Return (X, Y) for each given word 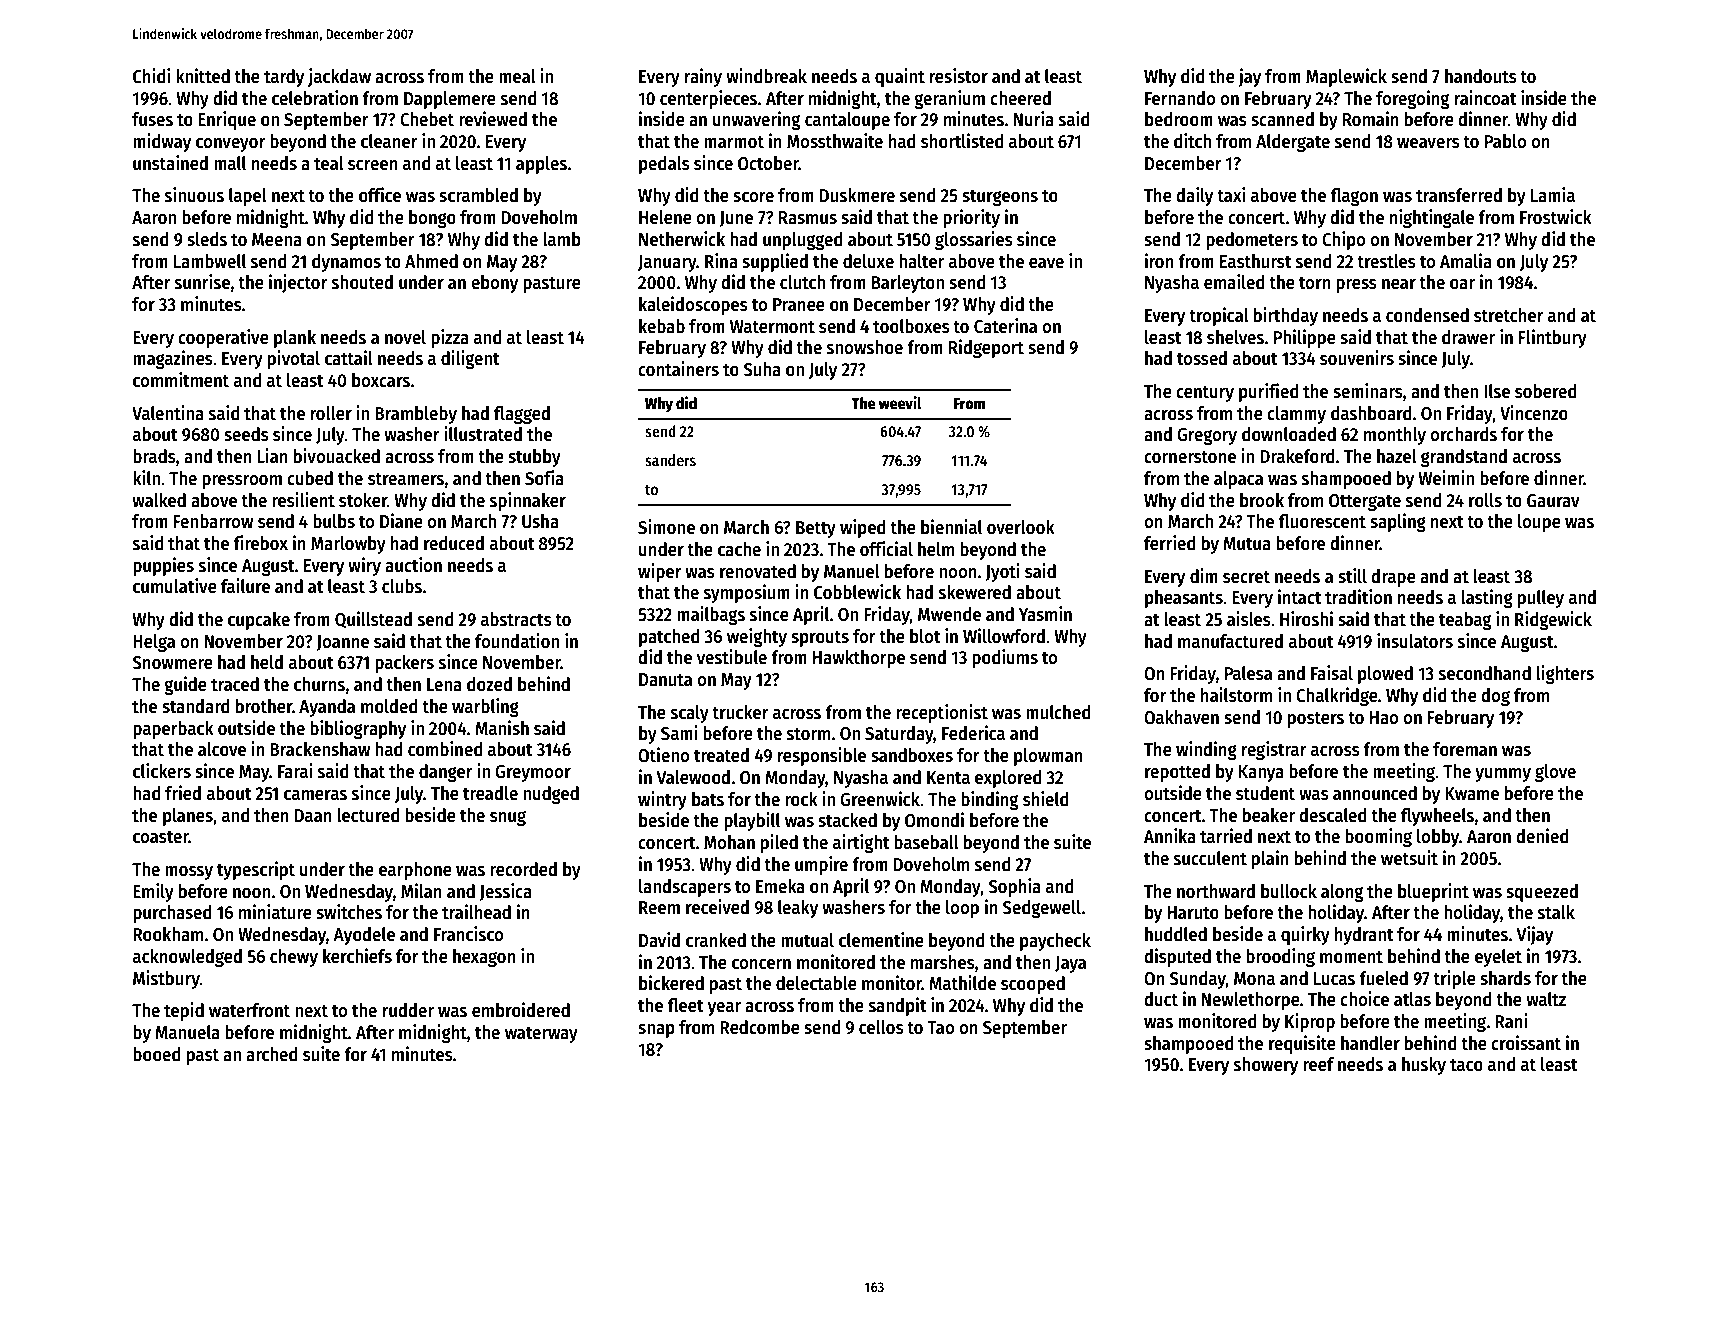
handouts (1481, 76)
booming (1378, 837)
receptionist (942, 713)
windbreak (766, 76)
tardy (284, 78)
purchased (172, 914)
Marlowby (348, 545)
